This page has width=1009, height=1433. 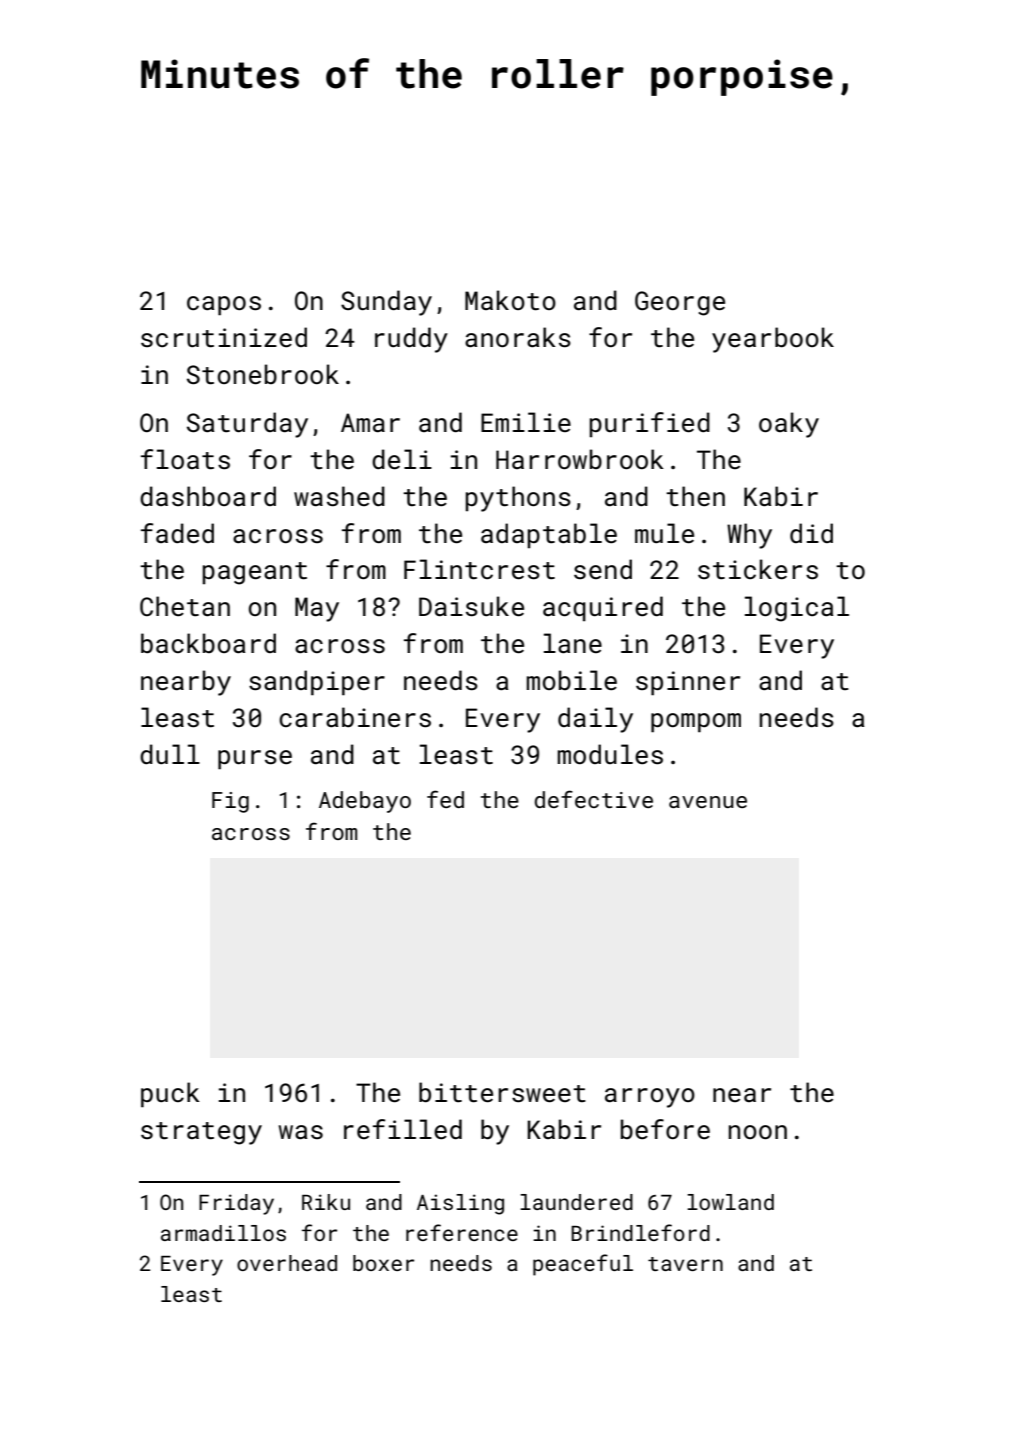 I want to click on tavern, so click(x=685, y=1264).
